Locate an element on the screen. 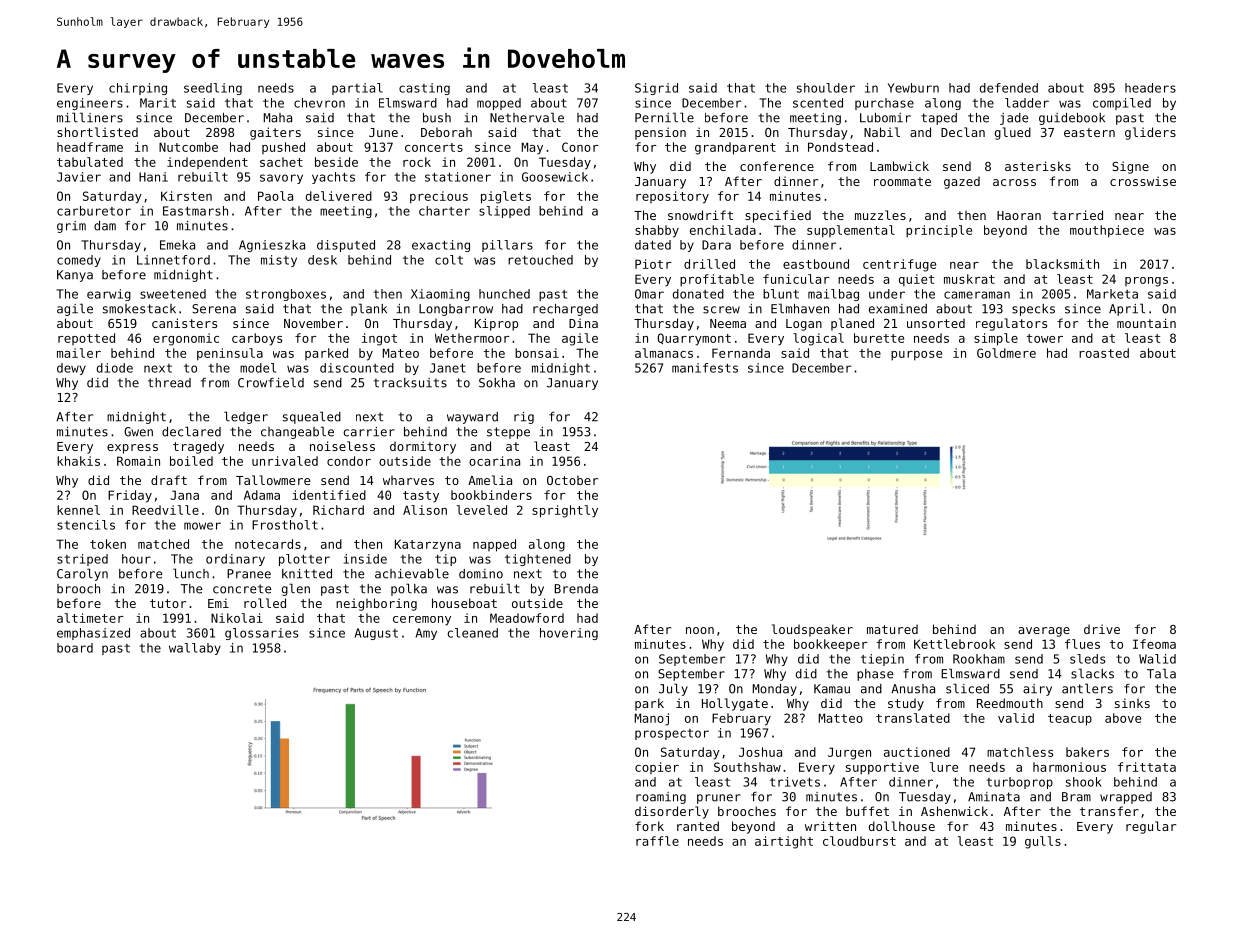 The width and height of the screenshot is (1233, 952). headers is located at coordinates (1150, 88).
